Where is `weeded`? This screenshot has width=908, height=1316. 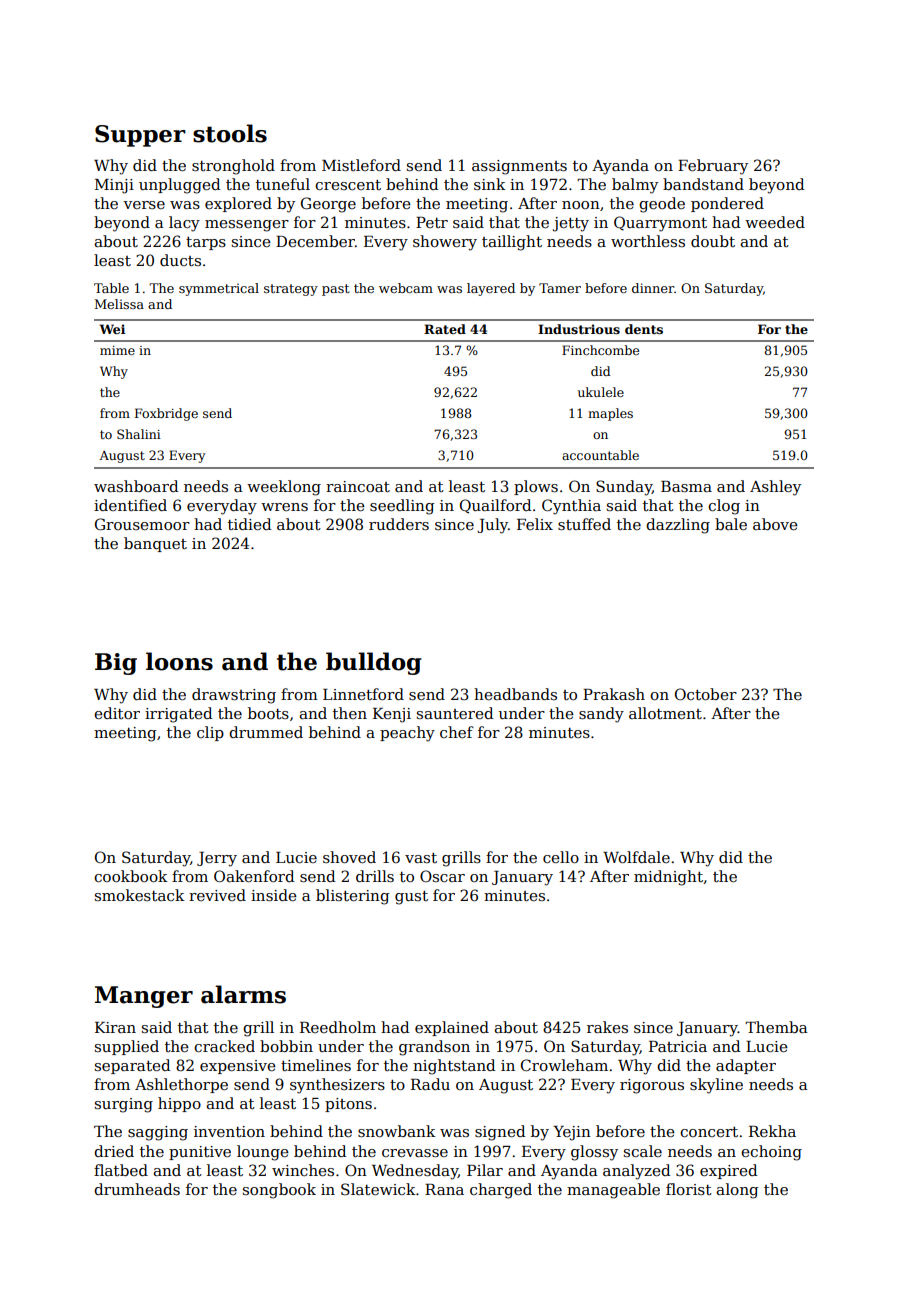
weeded is located at coordinates (775, 222).
